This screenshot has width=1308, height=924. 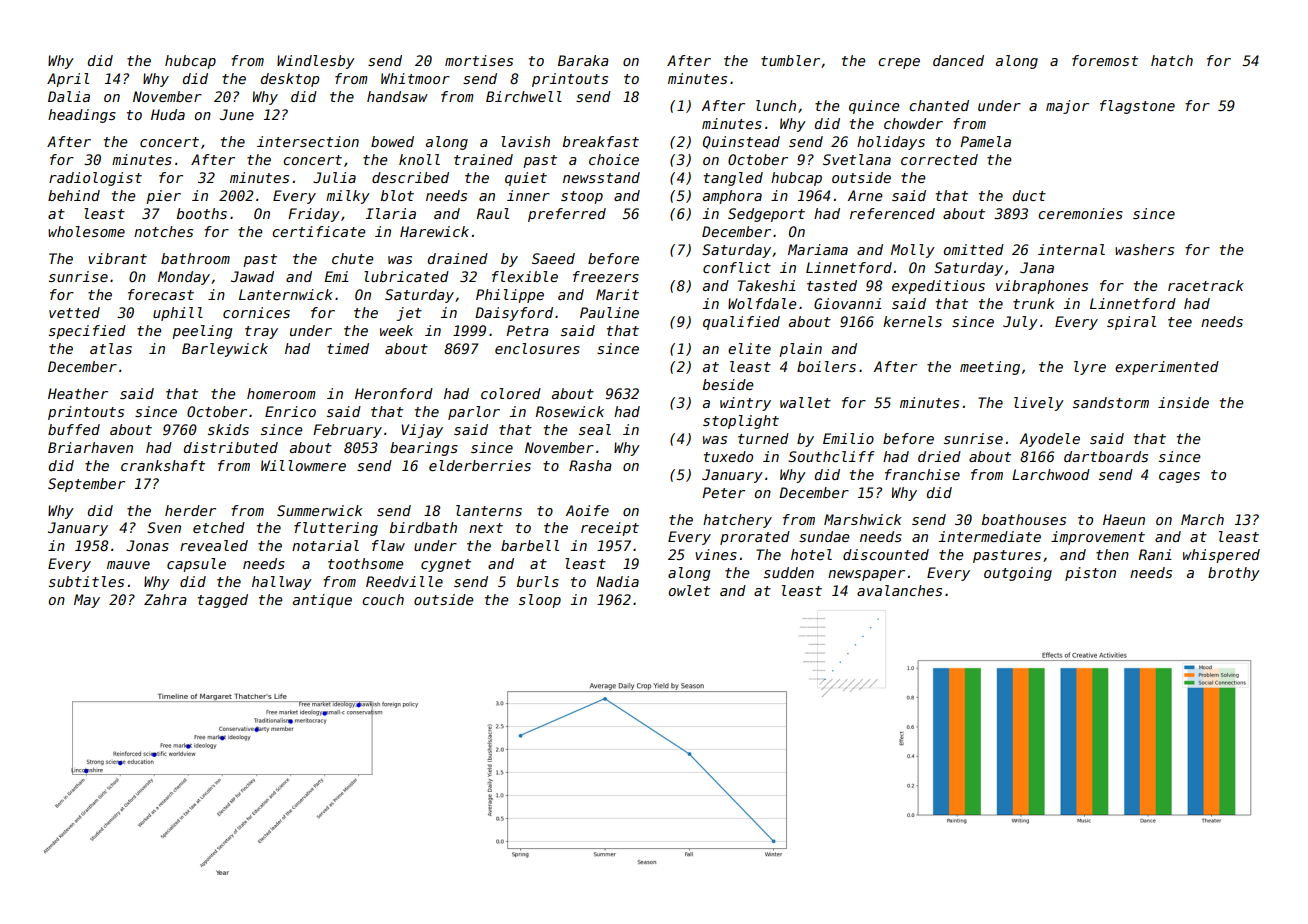 I want to click on Heather, so click(x=78, y=393).
